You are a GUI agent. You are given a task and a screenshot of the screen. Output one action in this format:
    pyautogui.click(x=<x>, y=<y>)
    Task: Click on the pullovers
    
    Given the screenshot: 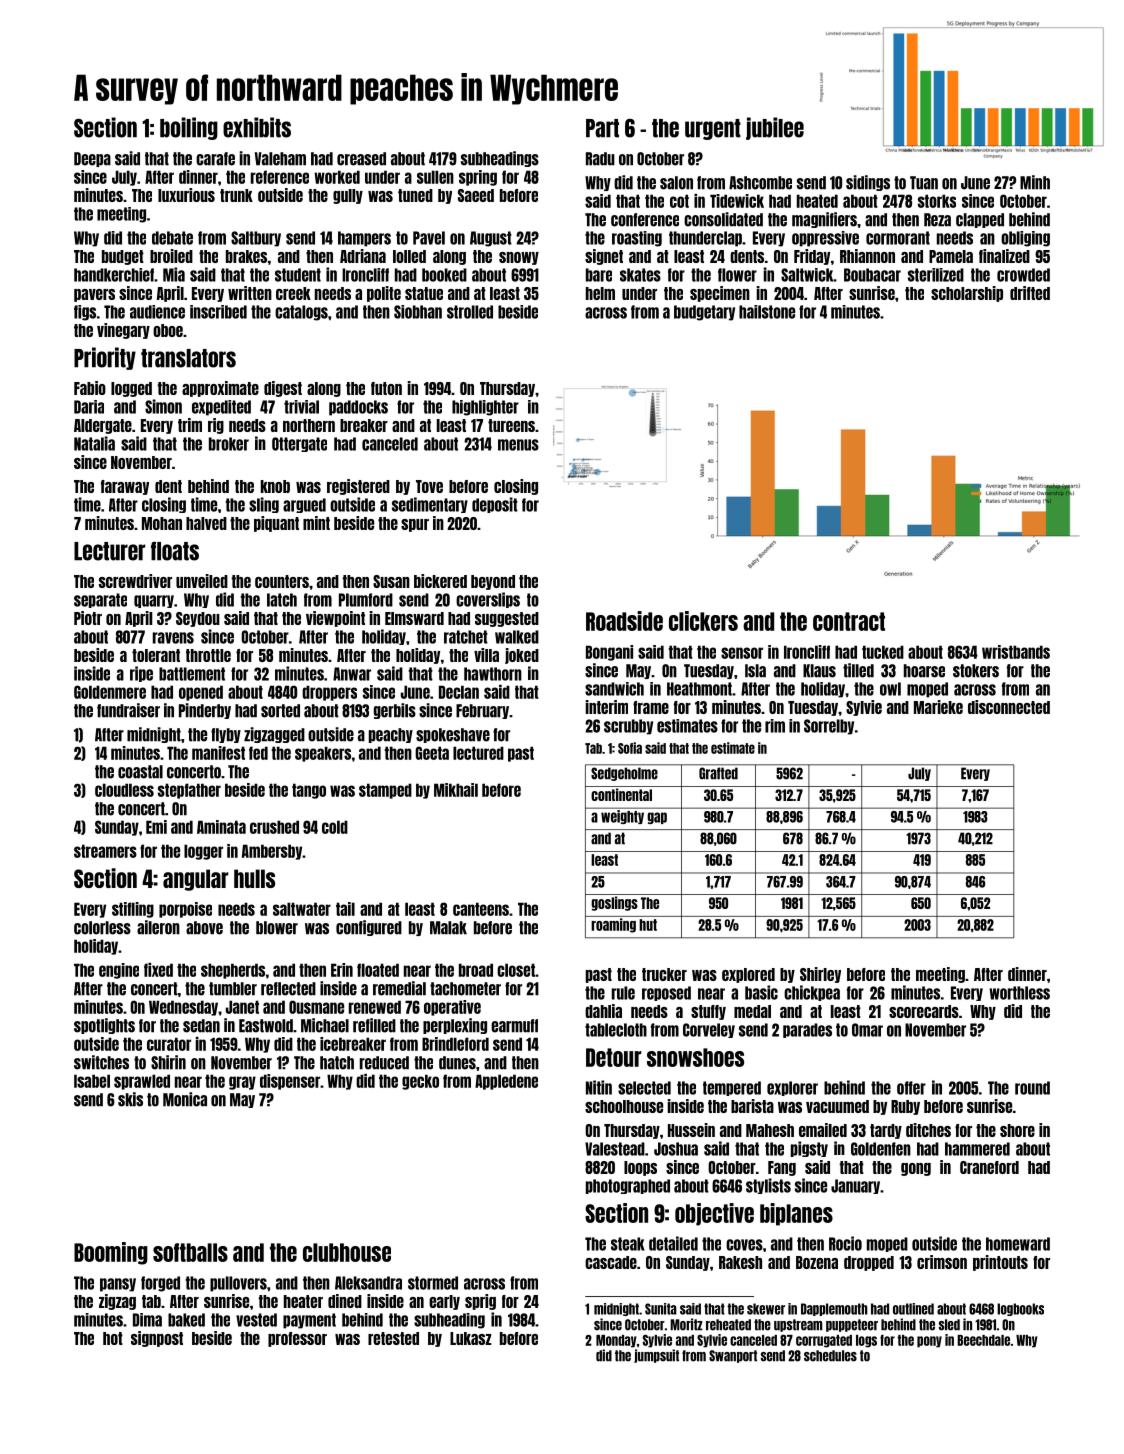 What is the action you would take?
    pyautogui.click(x=238, y=1284)
